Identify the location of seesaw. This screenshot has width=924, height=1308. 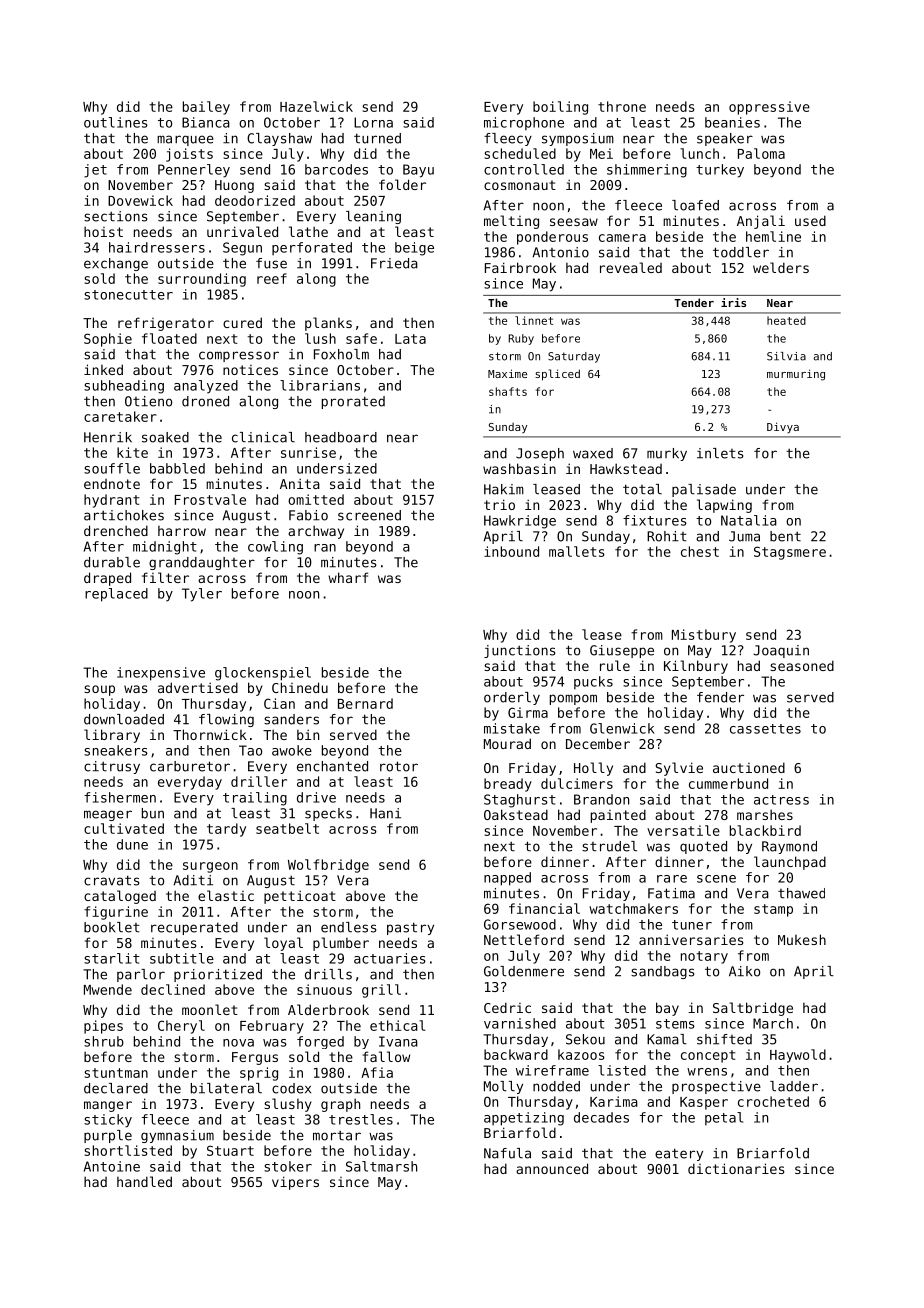
(574, 222).
